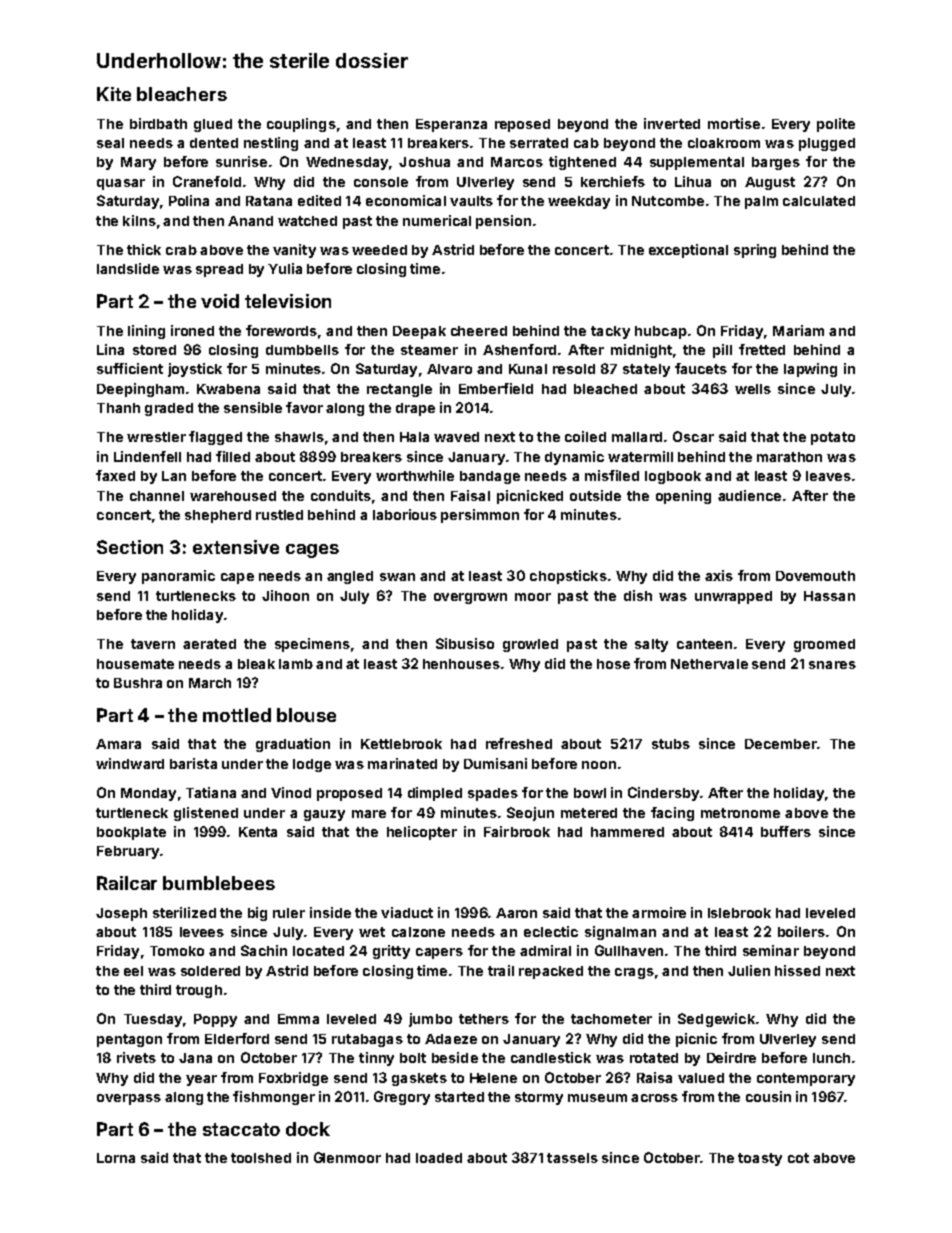  Describe the element at coordinates (304, 407) in the screenshot. I see `favor` at that location.
